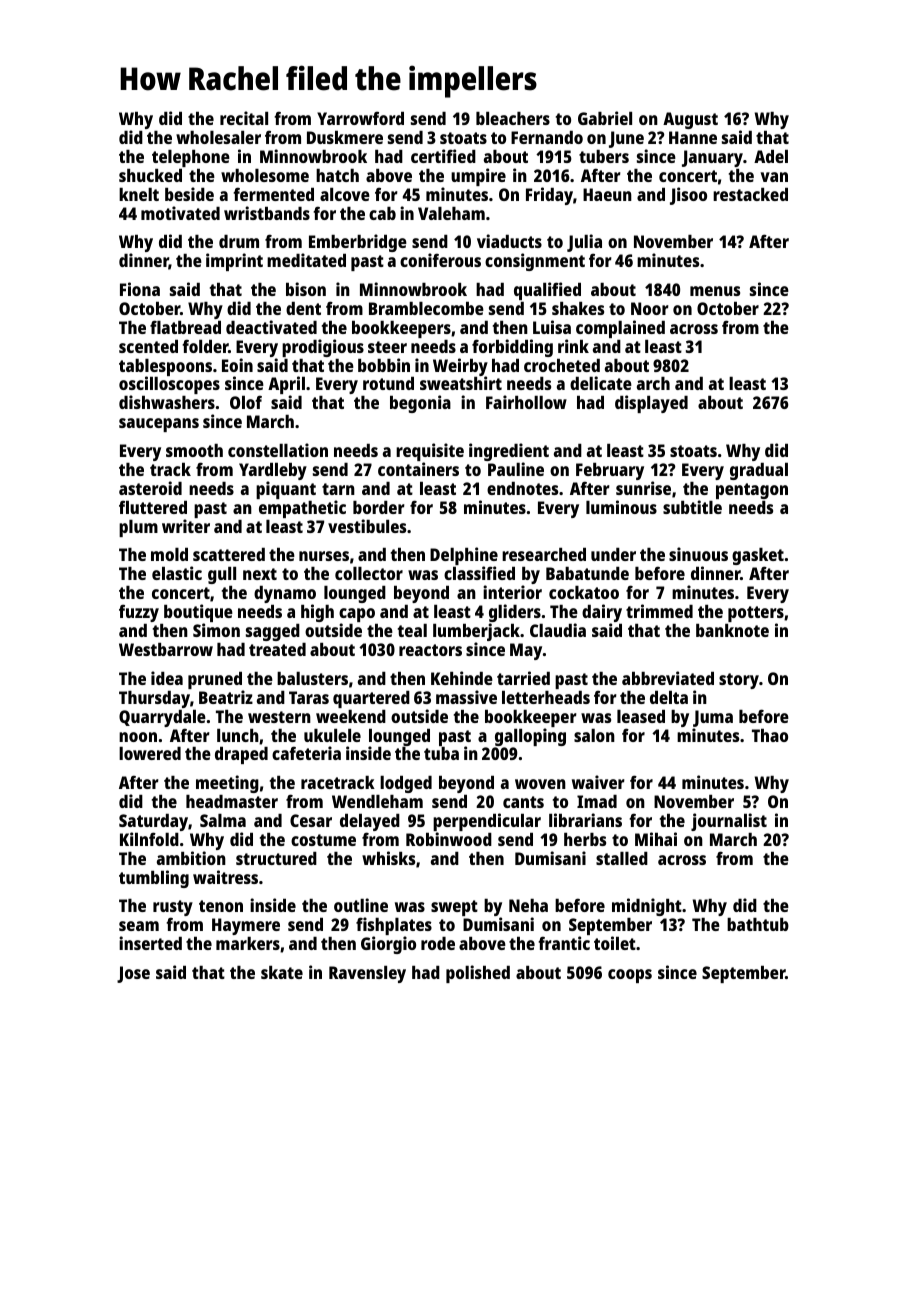 The height and width of the screenshot is (1316, 908). What do you see at coordinates (451, 213) in the screenshot?
I see `Valeham` at bounding box center [451, 213].
